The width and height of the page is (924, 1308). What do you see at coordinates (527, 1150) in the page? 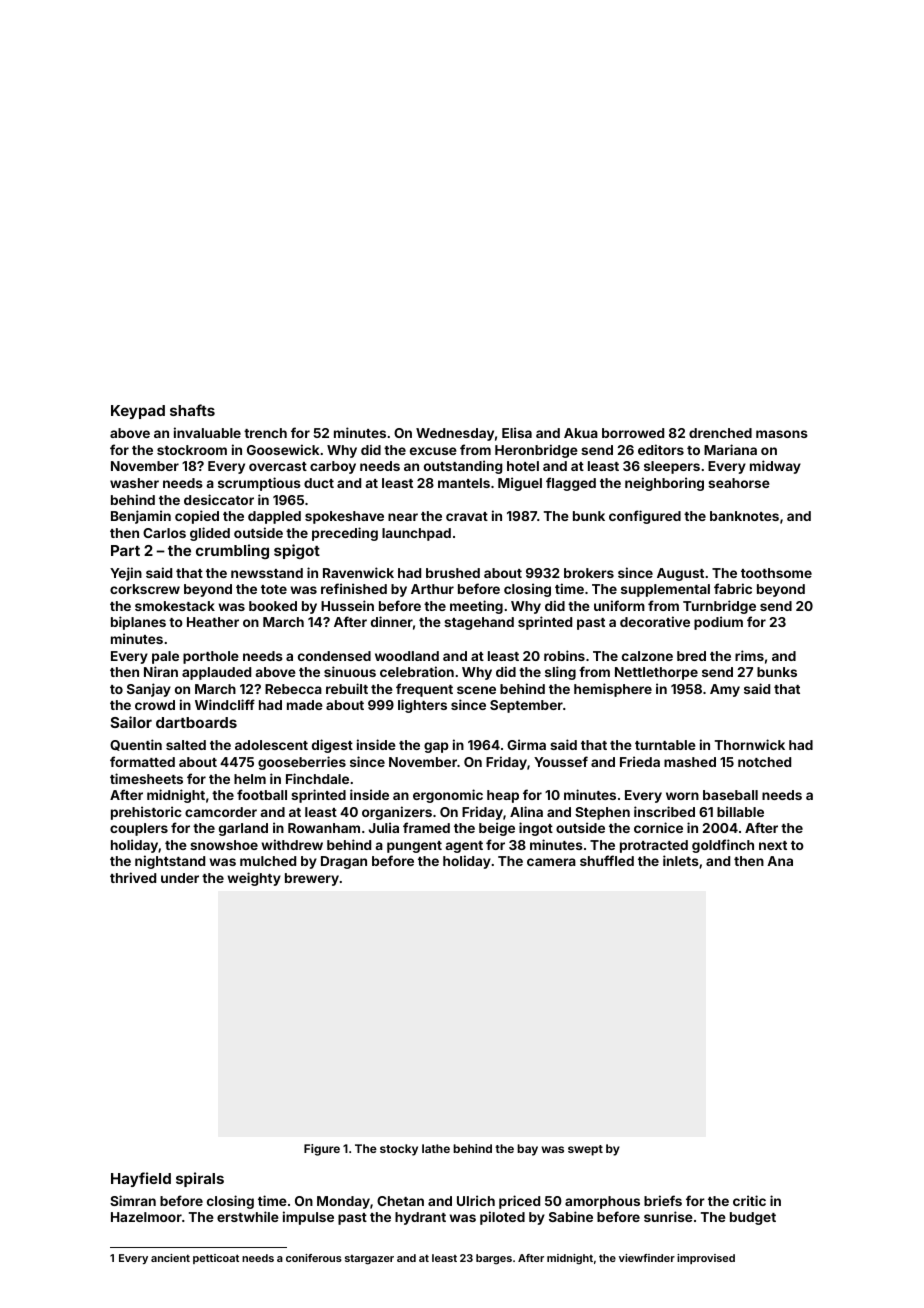
I see `bay` at bounding box center [527, 1150].
